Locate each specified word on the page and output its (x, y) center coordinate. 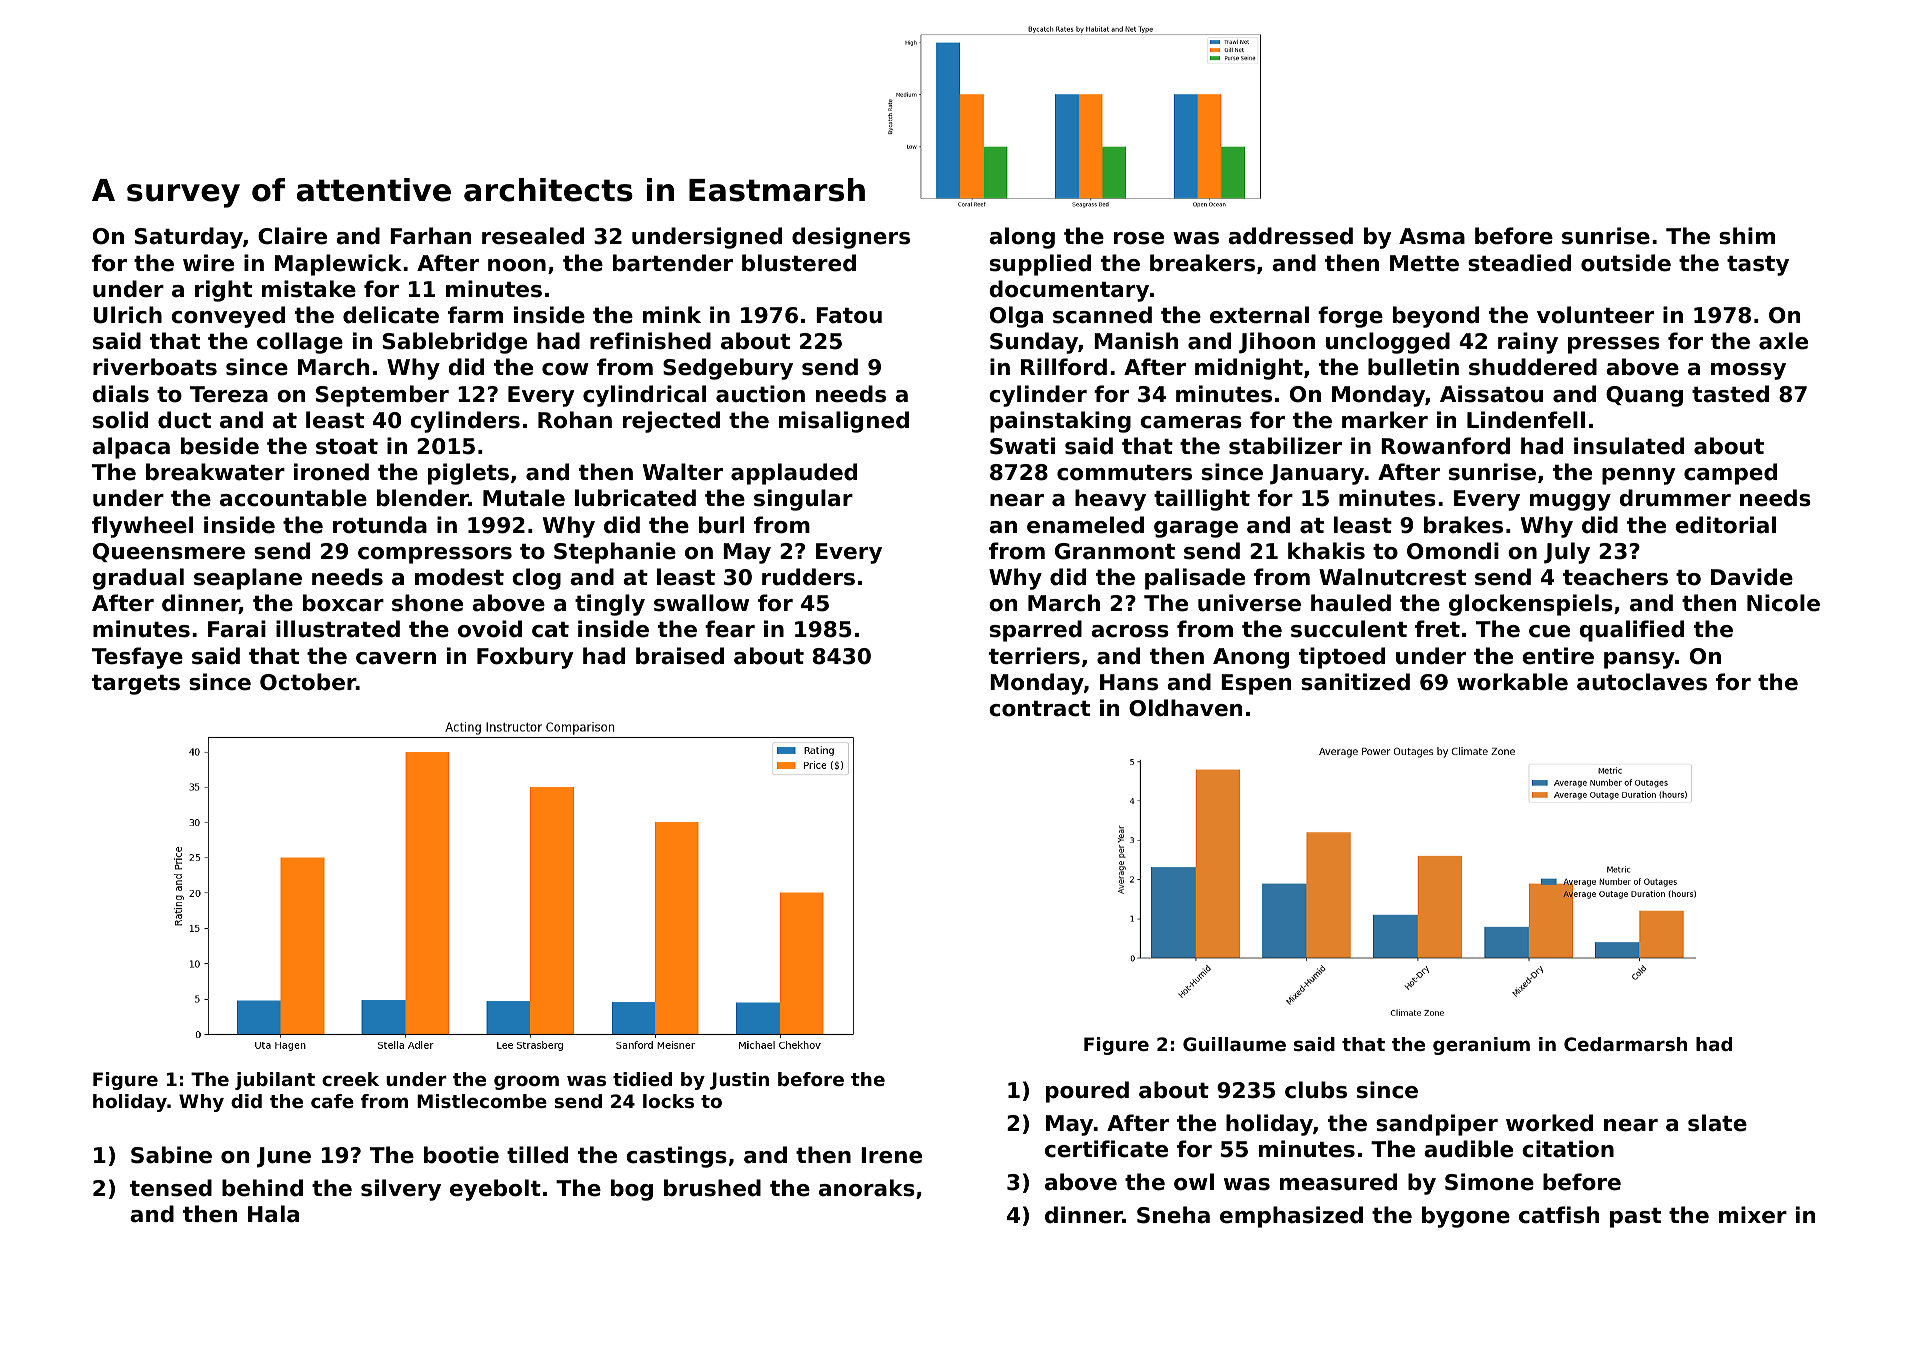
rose (1139, 238)
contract (1039, 709)
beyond (1436, 317)
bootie (461, 1155)
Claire (292, 236)
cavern (396, 658)
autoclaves (1642, 682)
